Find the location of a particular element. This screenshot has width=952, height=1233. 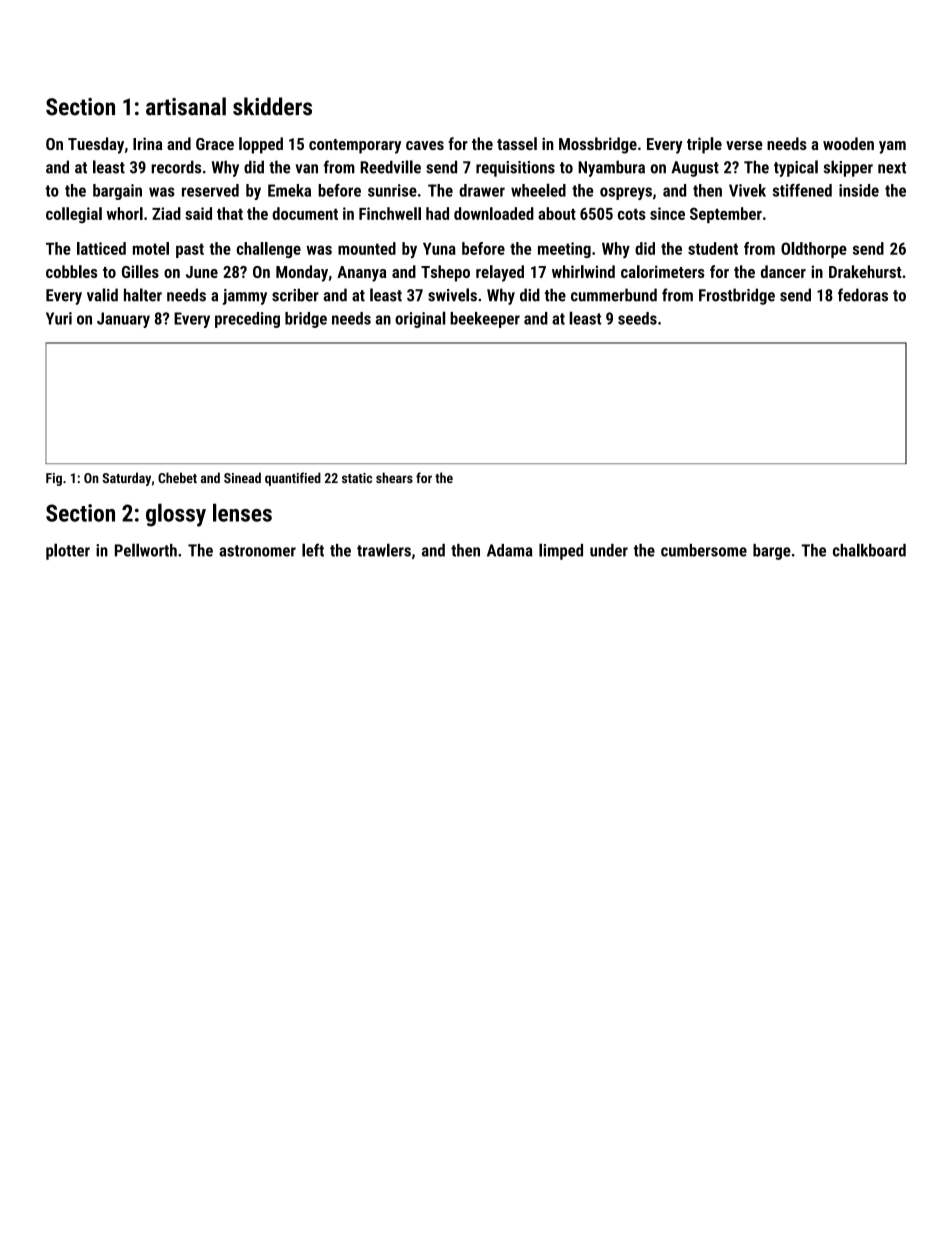

artisanal is located at coordinates (186, 106).
